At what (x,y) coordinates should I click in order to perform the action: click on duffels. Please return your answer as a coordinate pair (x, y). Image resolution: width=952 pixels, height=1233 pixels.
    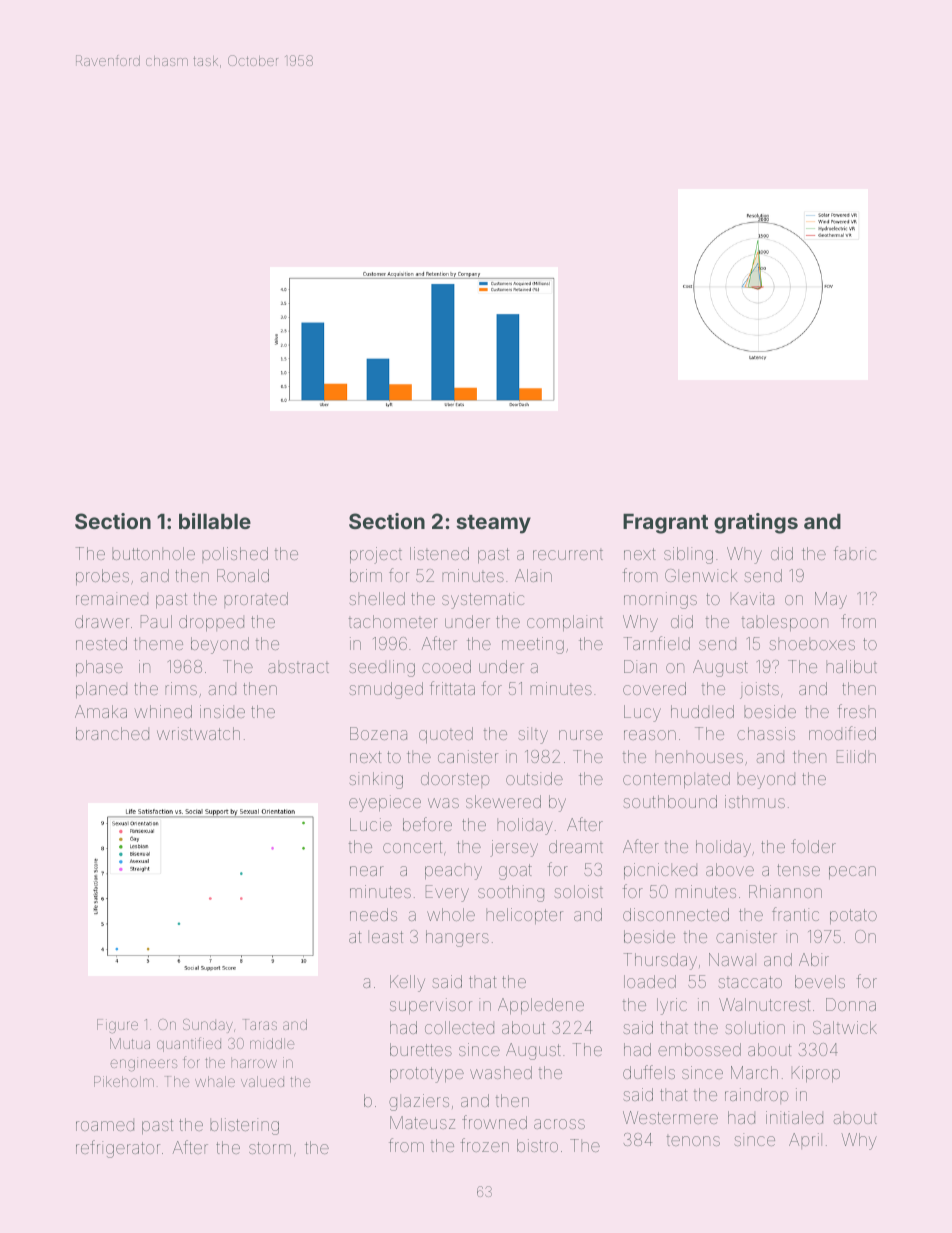
    Looking at the image, I should click on (649, 1072).
